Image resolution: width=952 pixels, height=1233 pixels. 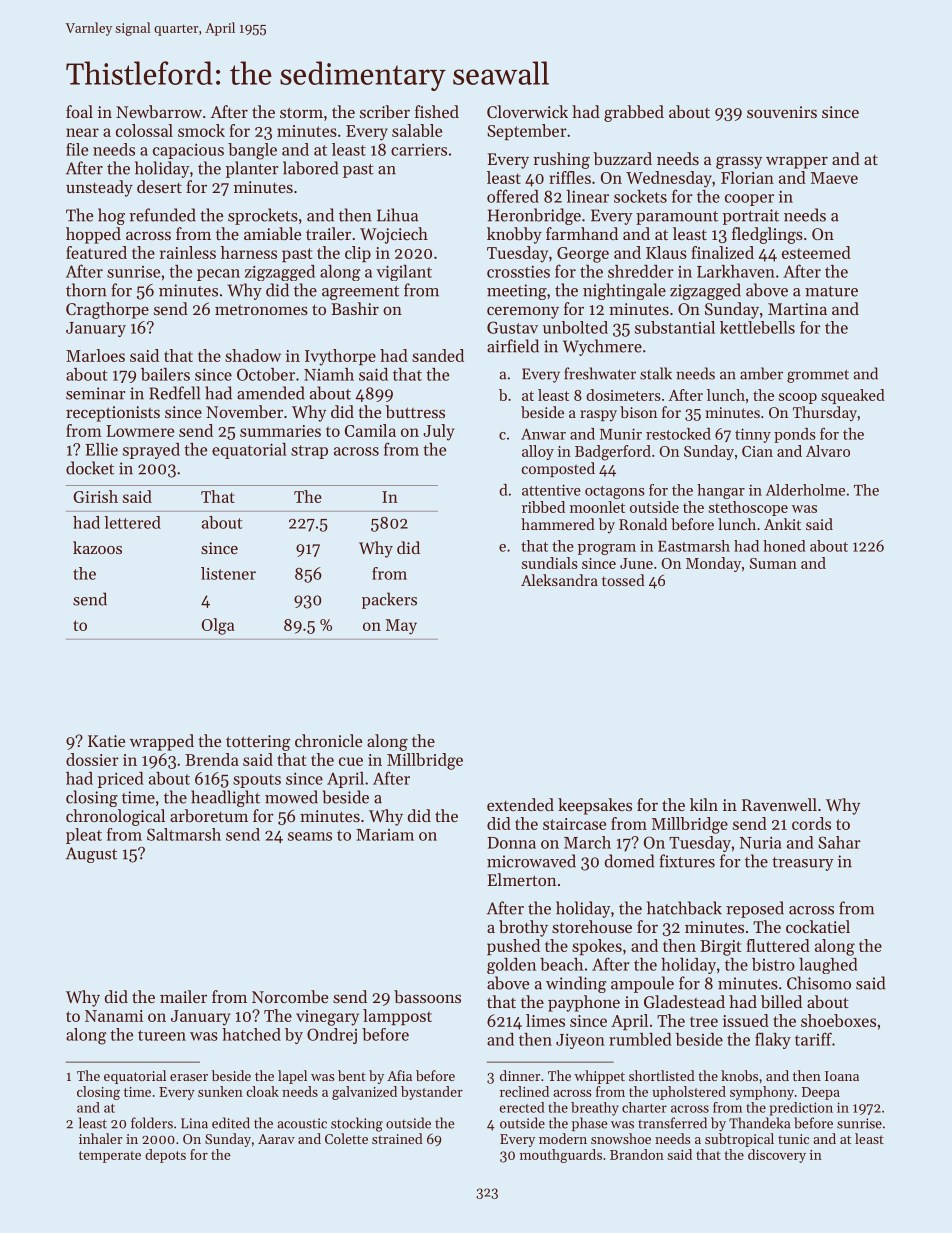 What do you see at coordinates (328, 740) in the screenshot?
I see `chronicle` at bounding box center [328, 740].
